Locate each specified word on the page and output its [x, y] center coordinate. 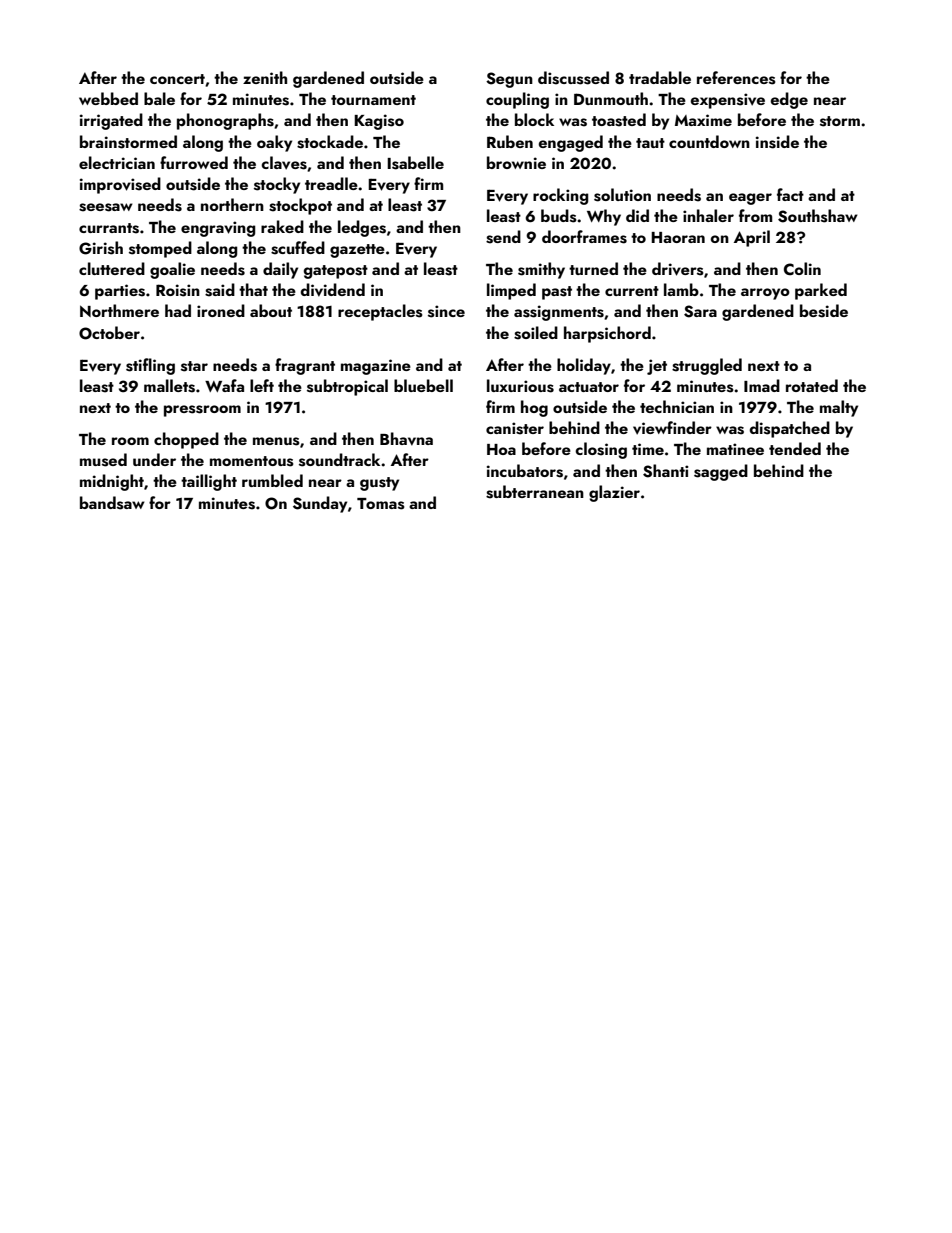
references [736, 78]
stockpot [300, 206]
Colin [802, 269]
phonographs [225, 121]
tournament [373, 100]
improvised [120, 185]
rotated [812, 385]
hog [534, 408]
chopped [186, 440]
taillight [209, 482]
